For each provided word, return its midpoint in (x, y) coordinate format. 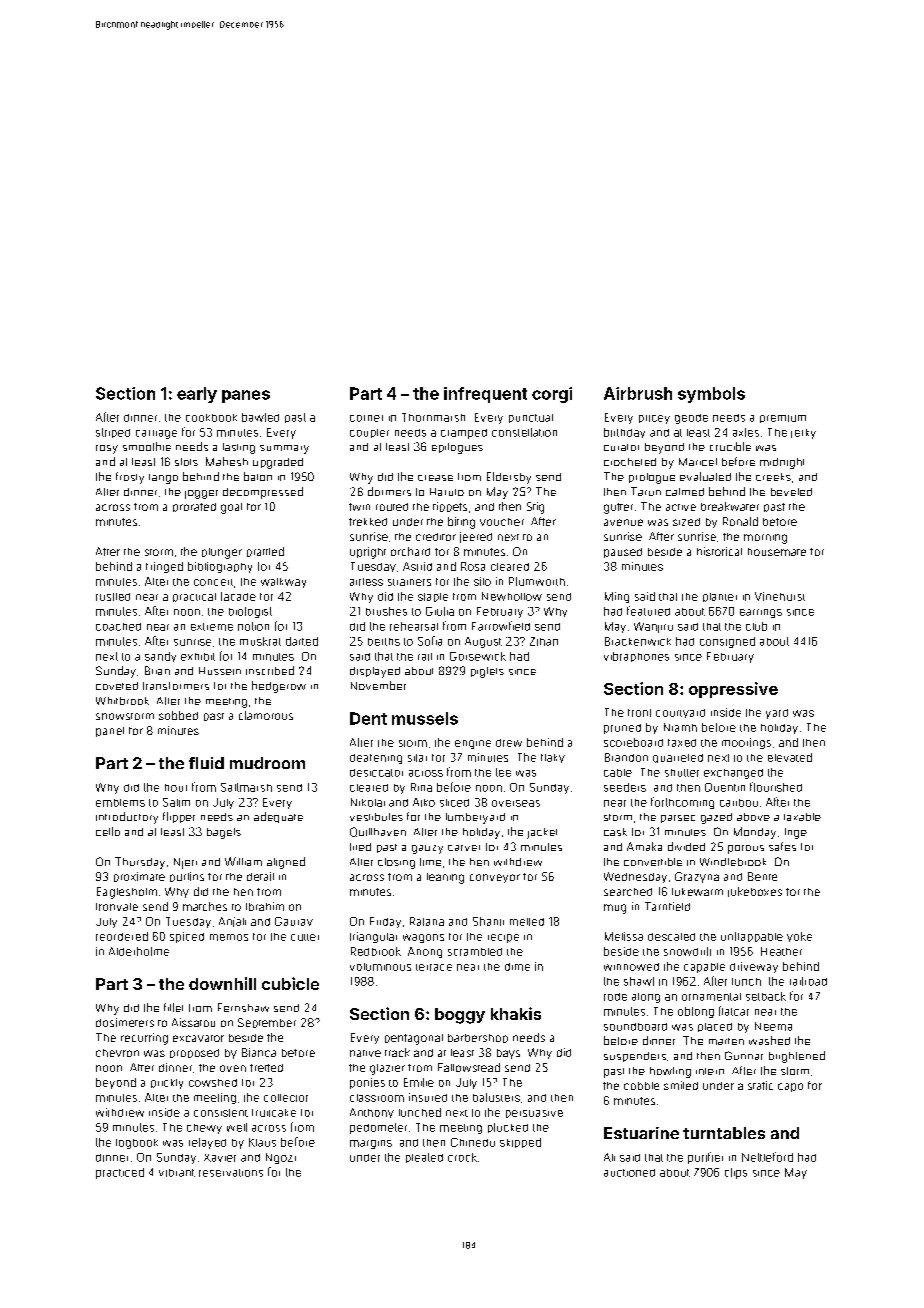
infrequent (485, 395)
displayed (375, 672)
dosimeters (125, 1022)
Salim (176, 802)
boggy (460, 1016)
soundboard (635, 1027)
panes (246, 396)
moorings (746, 743)
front (639, 713)
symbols (711, 395)
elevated (790, 757)
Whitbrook (122, 701)
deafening (376, 759)
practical (194, 597)
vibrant (177, 1173)
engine (473, 744)
